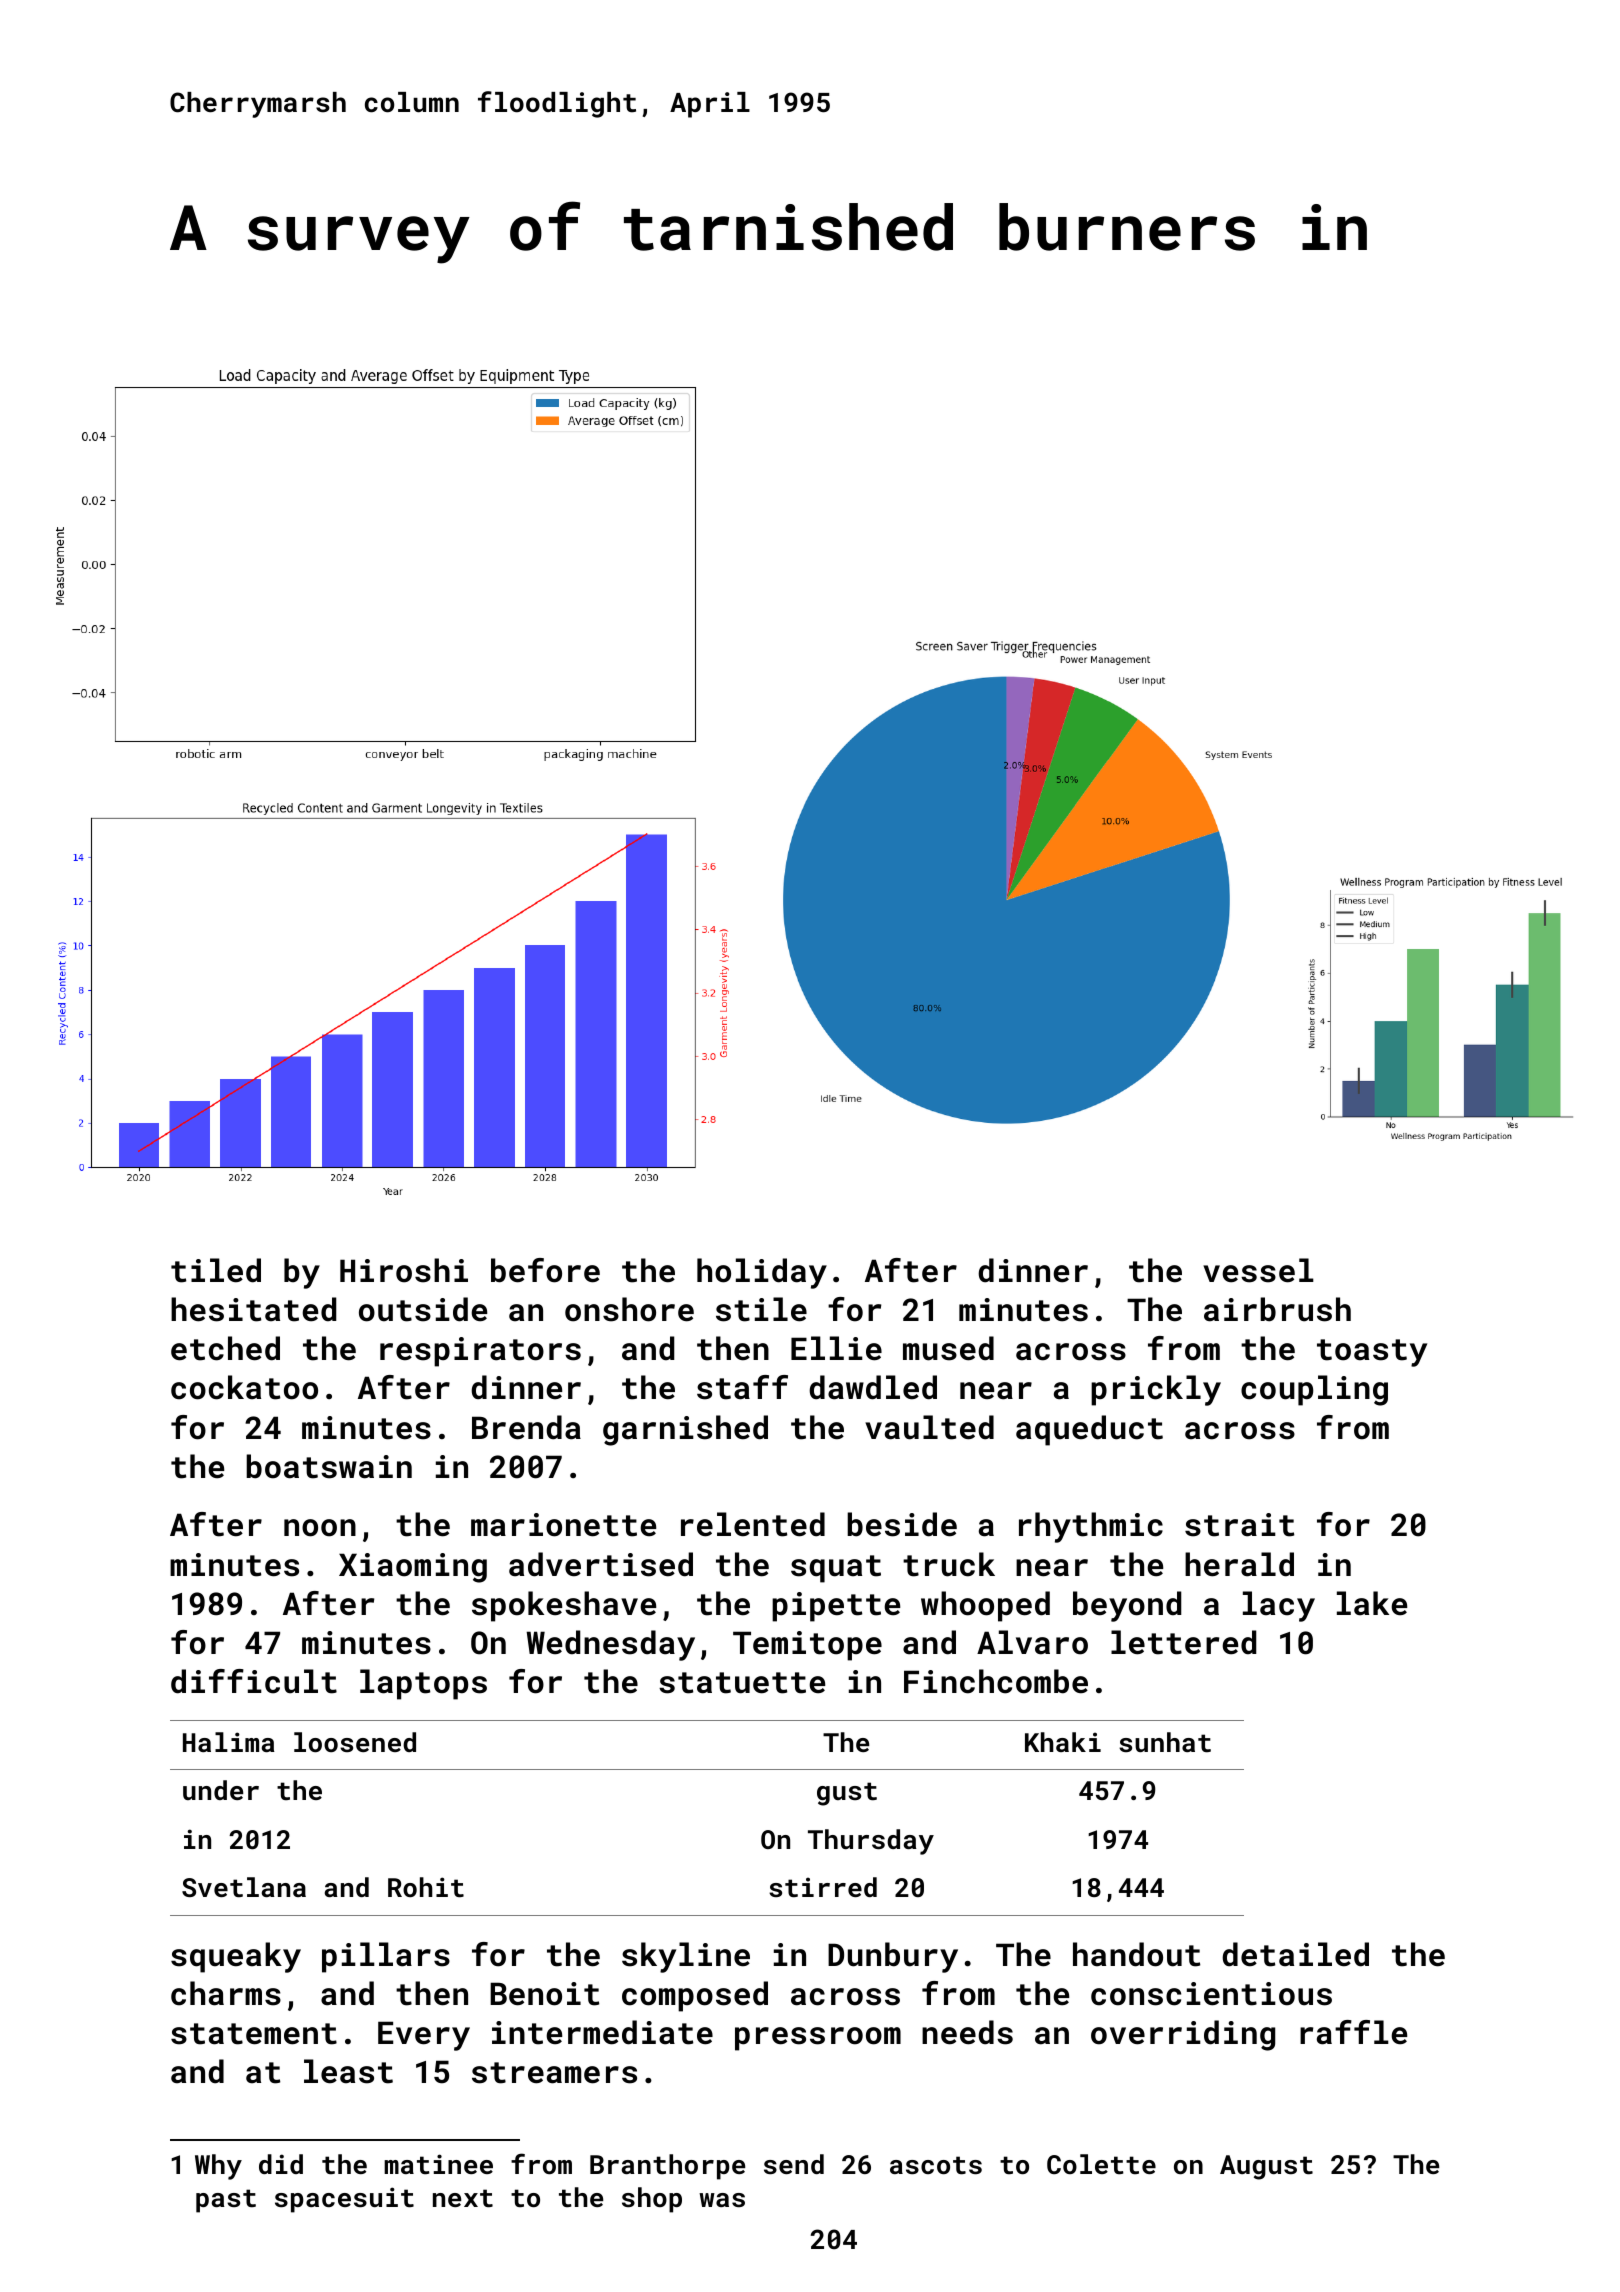  Describe the element at coordinates (424, 2036) in the screenshot. I see `Every` at that location.
